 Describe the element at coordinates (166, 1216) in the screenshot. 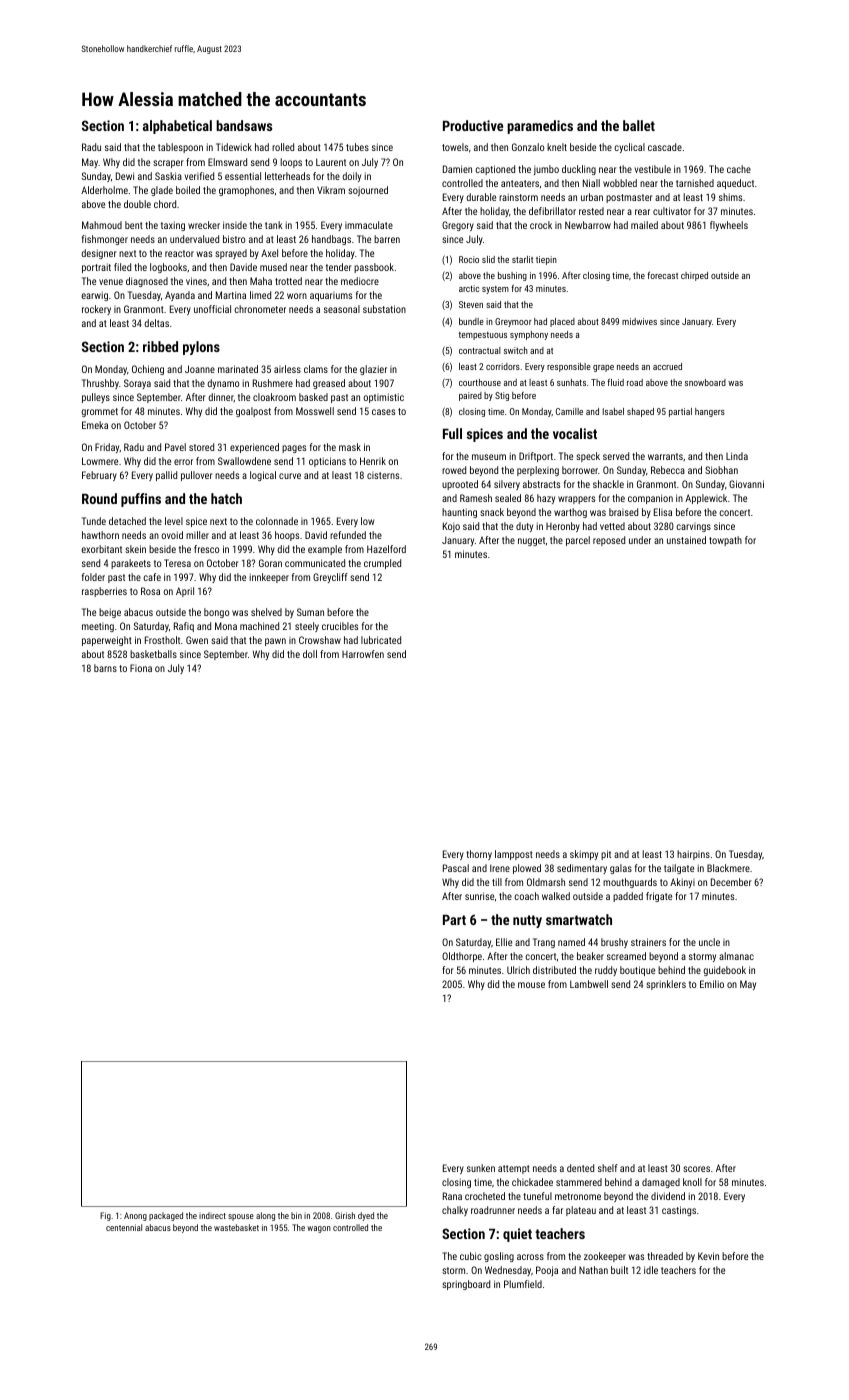

I see `packaged` at that location.
